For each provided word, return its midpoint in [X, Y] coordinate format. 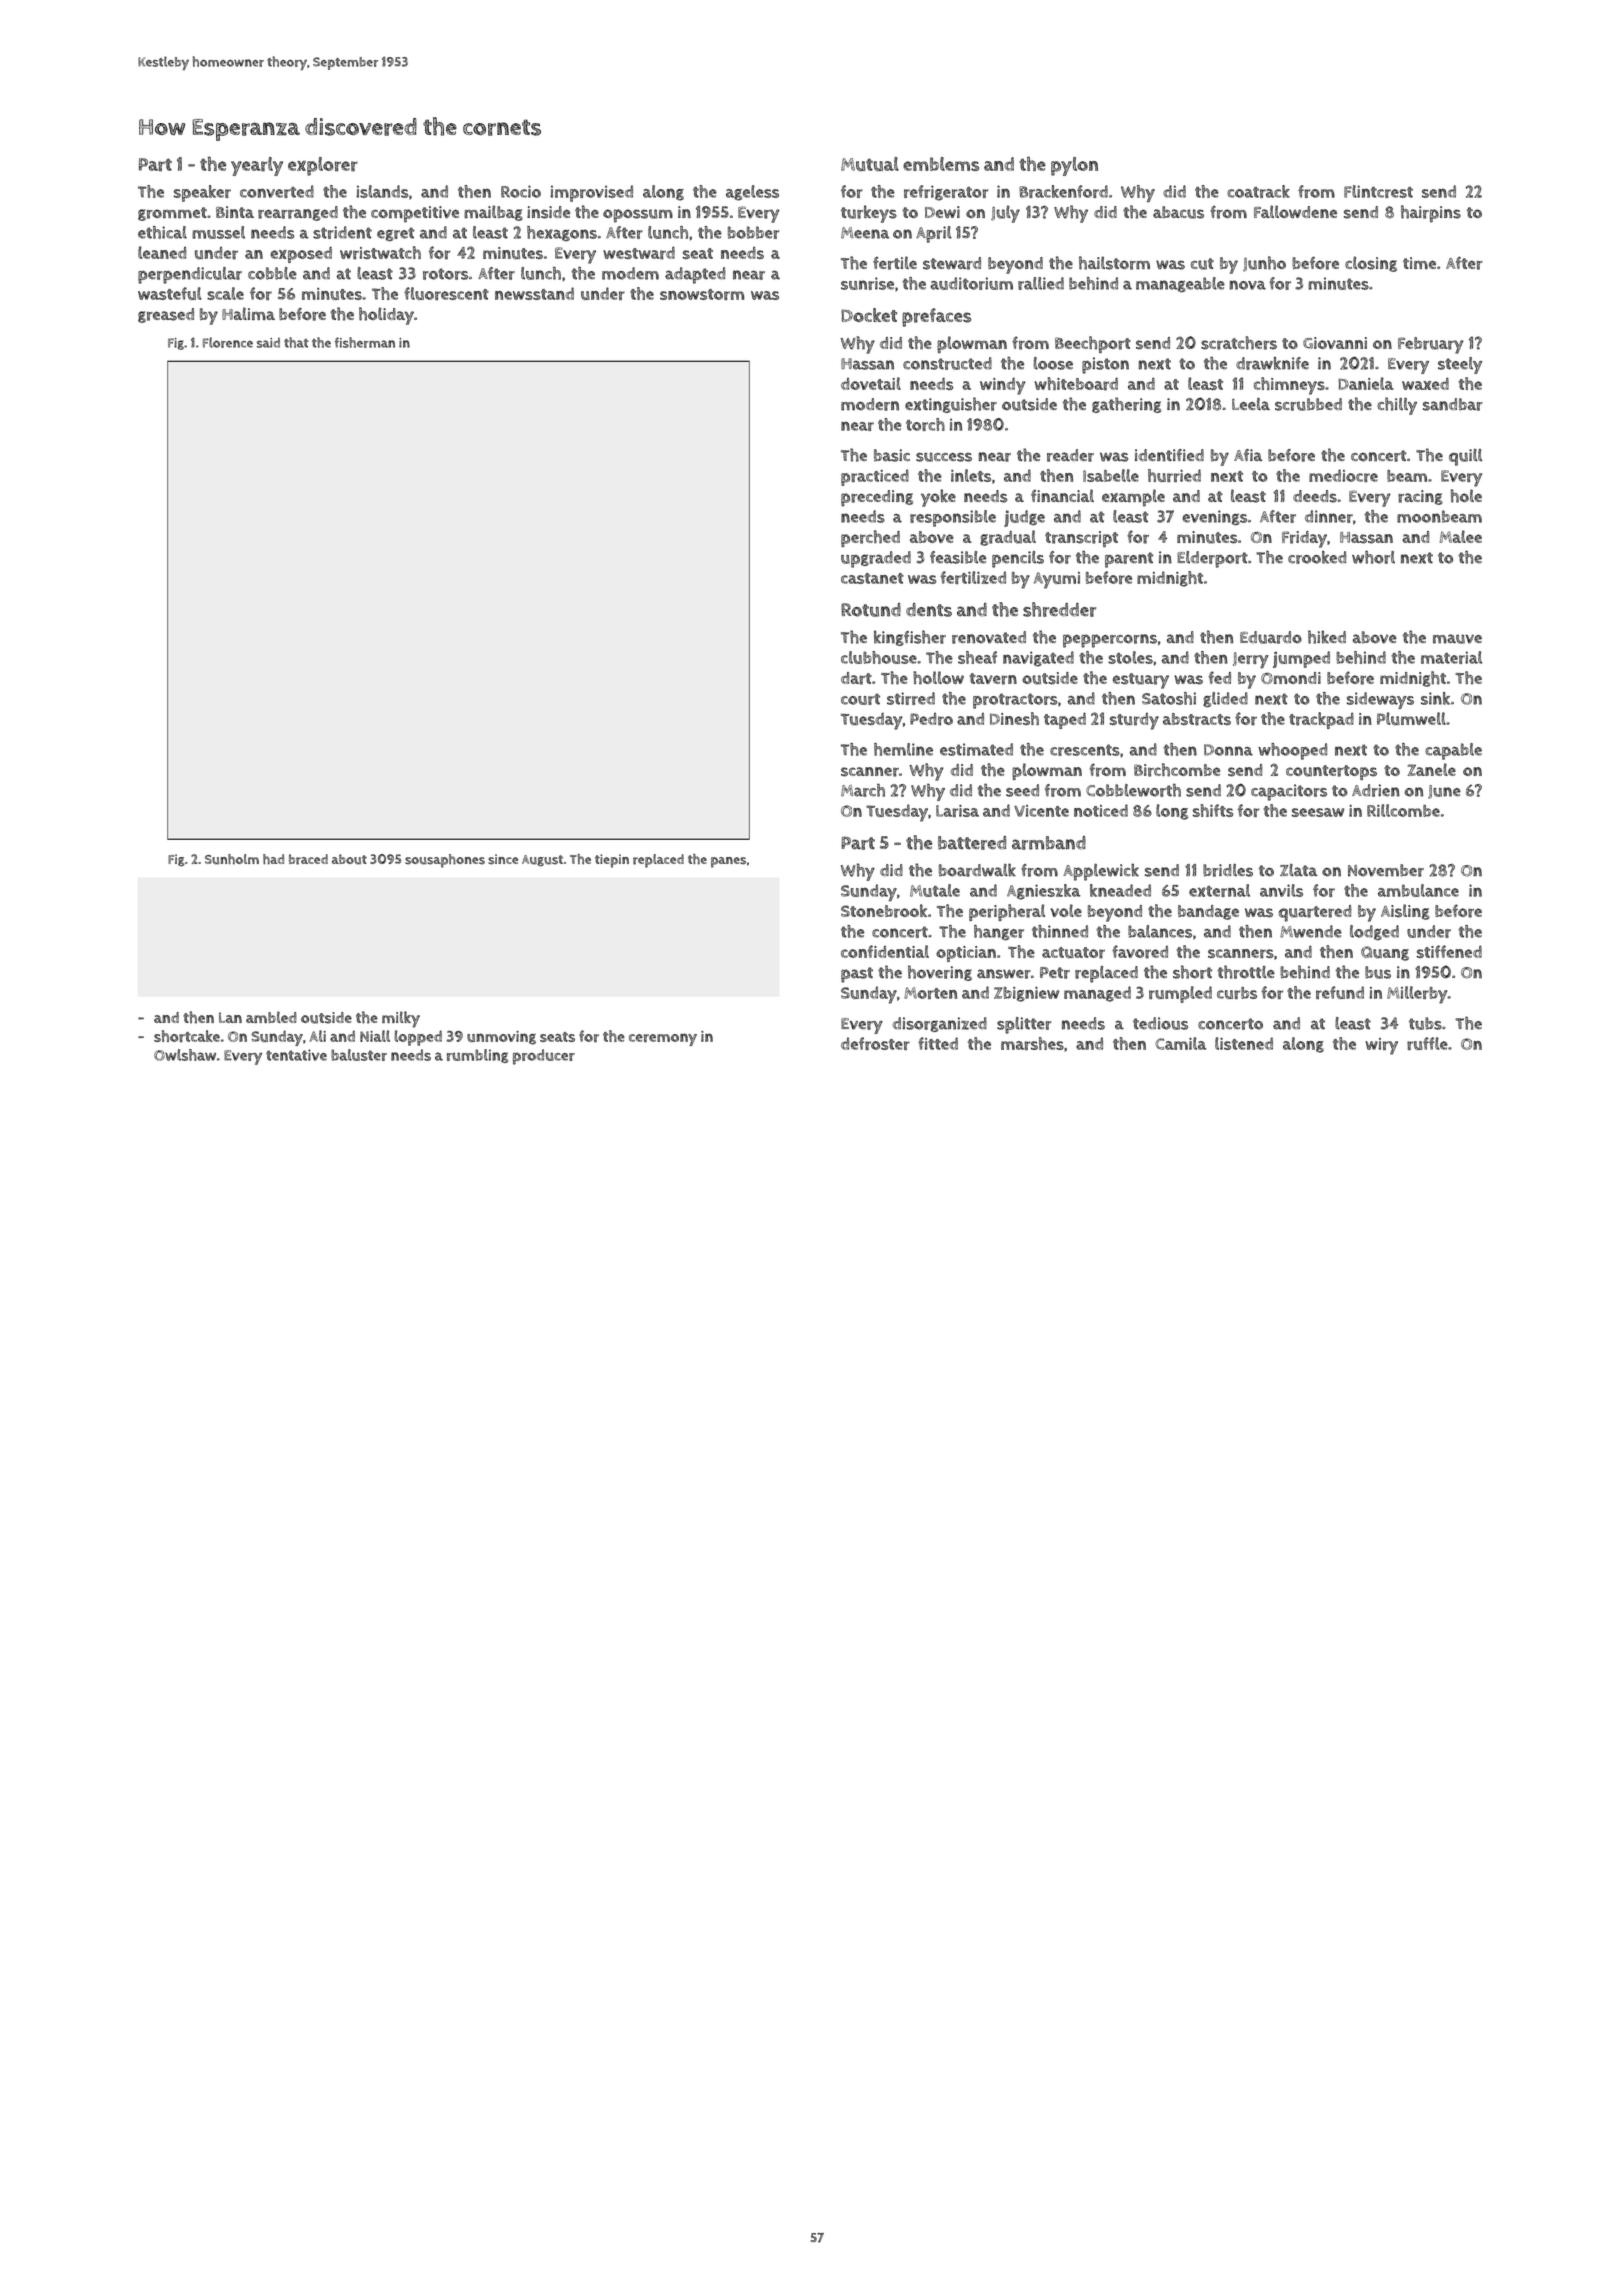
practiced [875, 477]
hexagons [562, 233]
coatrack [1258, 191]
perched [870, 538]
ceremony [663, 1039]
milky [401, 1019]
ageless [752, 193]
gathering [1127, 405]
